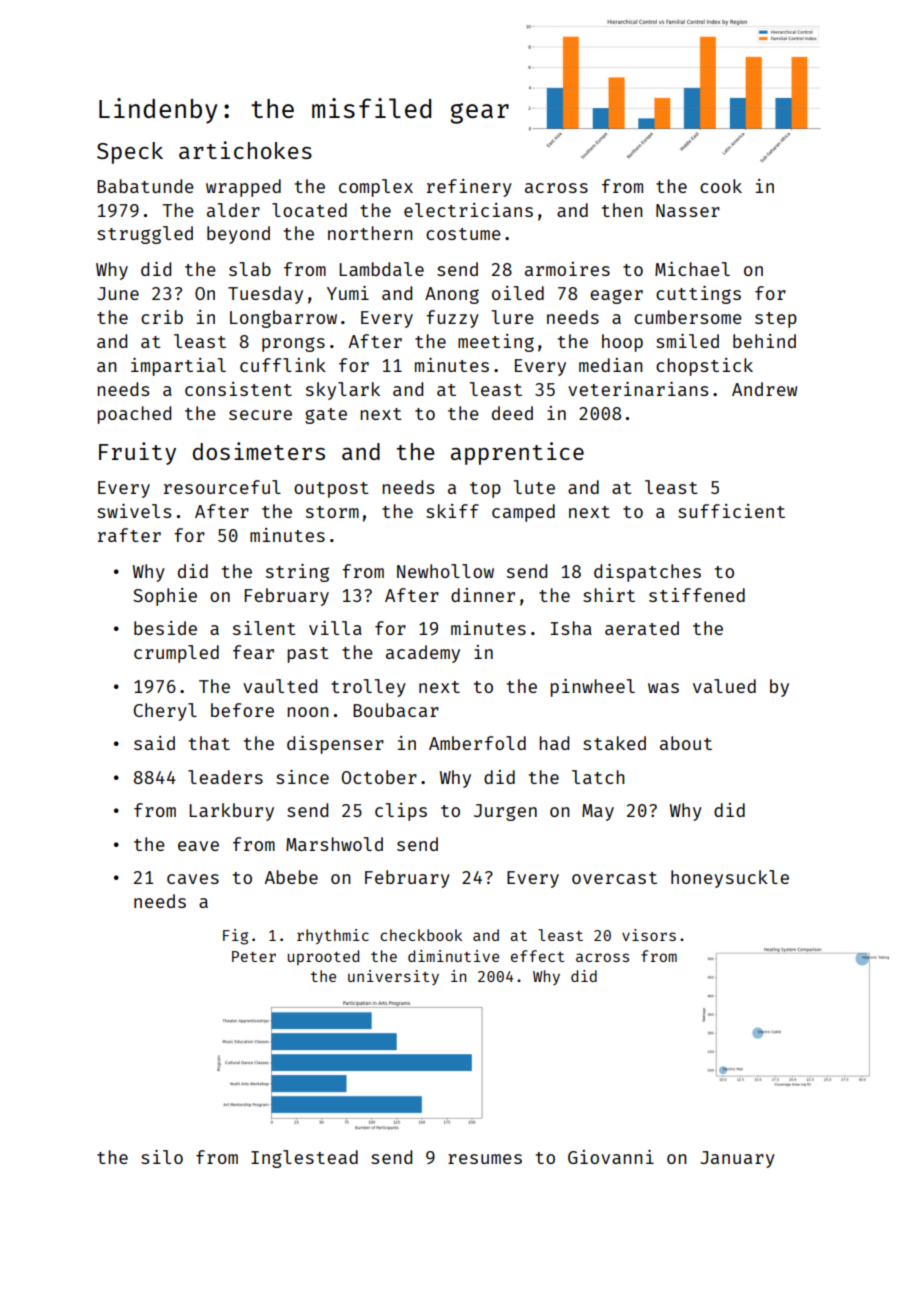 The image size is (908, 1316). Describe the element at coordinates (537, 956) in the screenshot. I see `effect` at that location.
